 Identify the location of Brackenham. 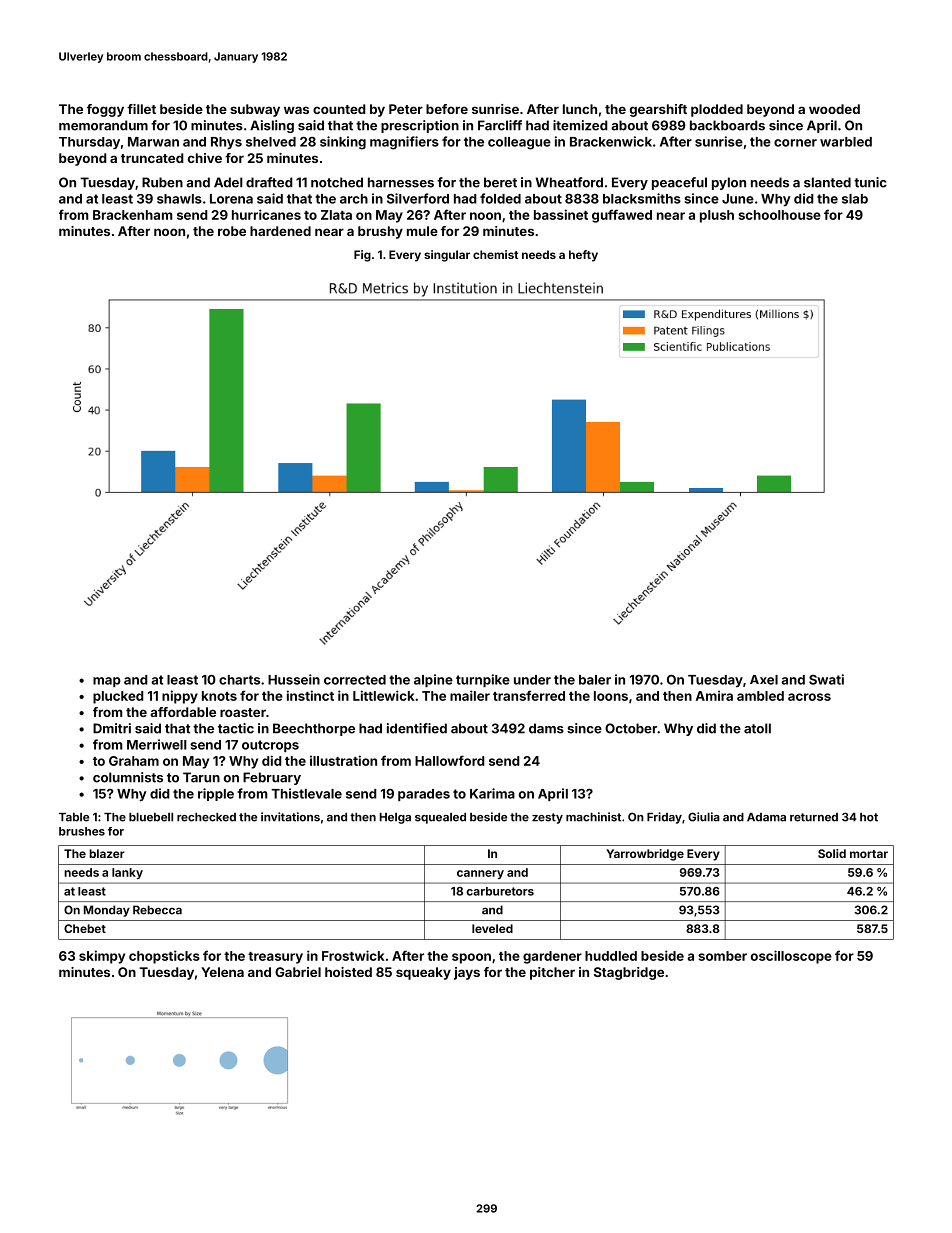
(132, 215).
